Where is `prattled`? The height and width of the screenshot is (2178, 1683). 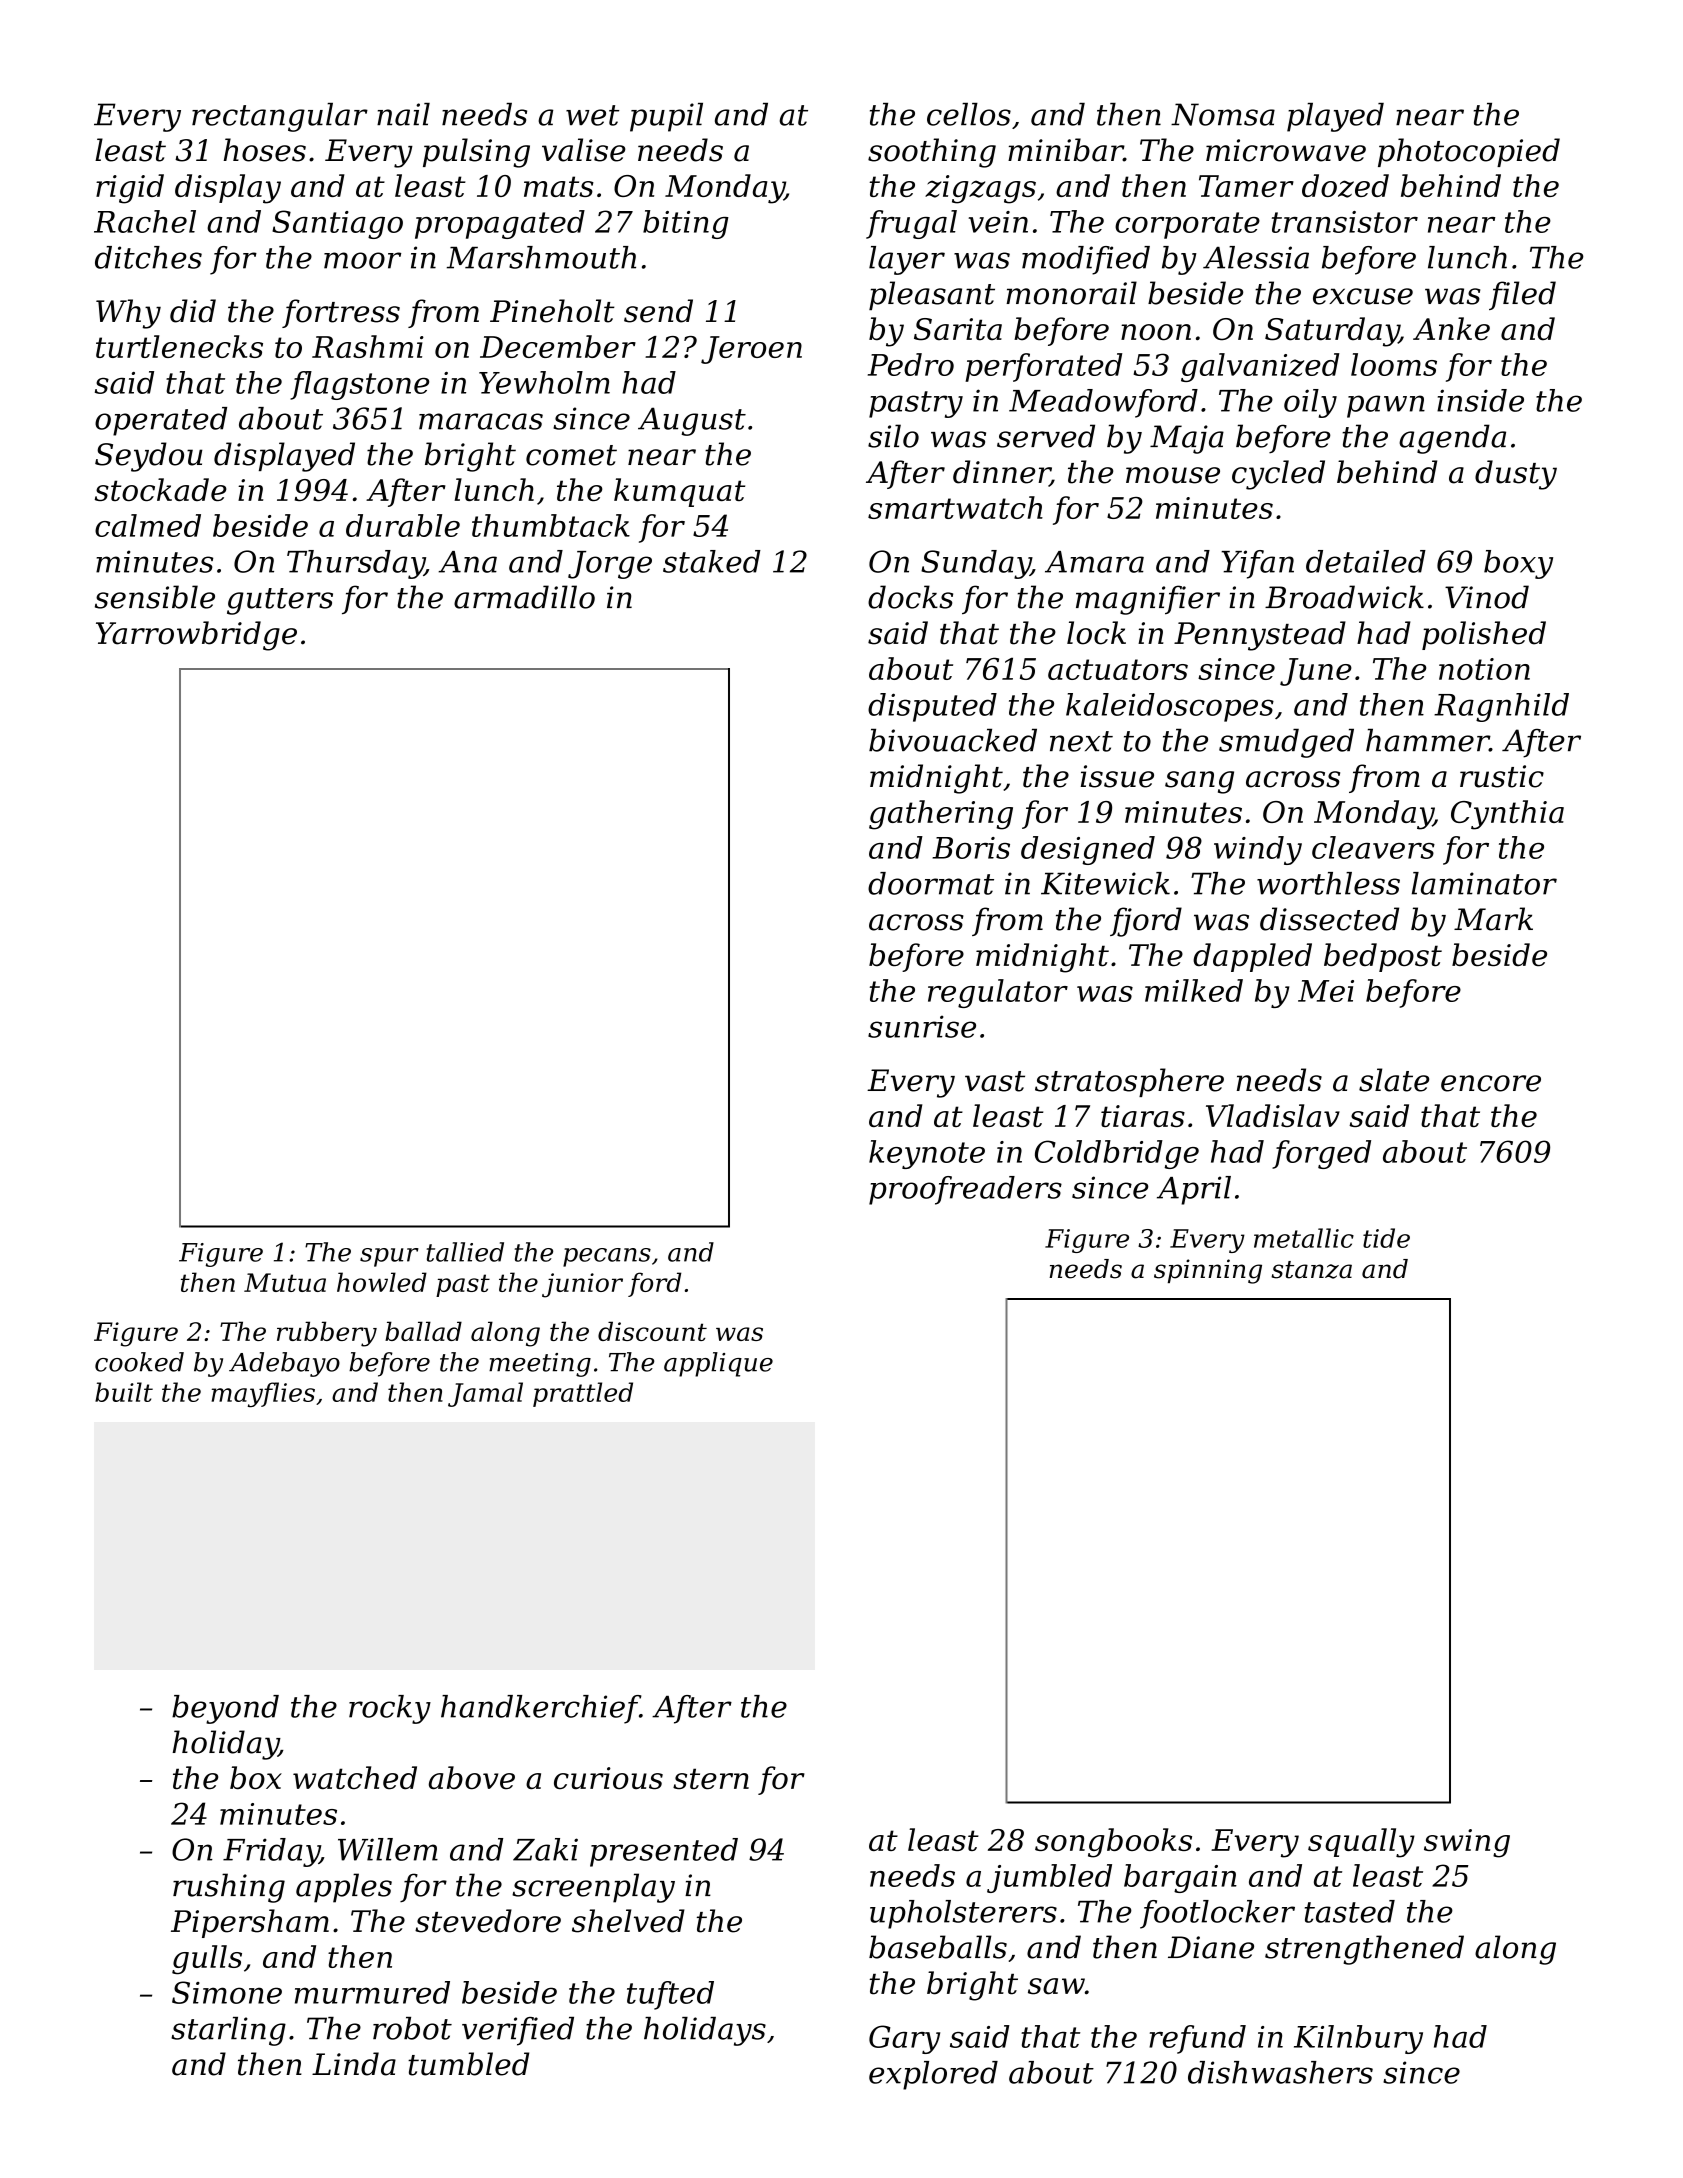 prattled is located at coordinates (583, 1394).
